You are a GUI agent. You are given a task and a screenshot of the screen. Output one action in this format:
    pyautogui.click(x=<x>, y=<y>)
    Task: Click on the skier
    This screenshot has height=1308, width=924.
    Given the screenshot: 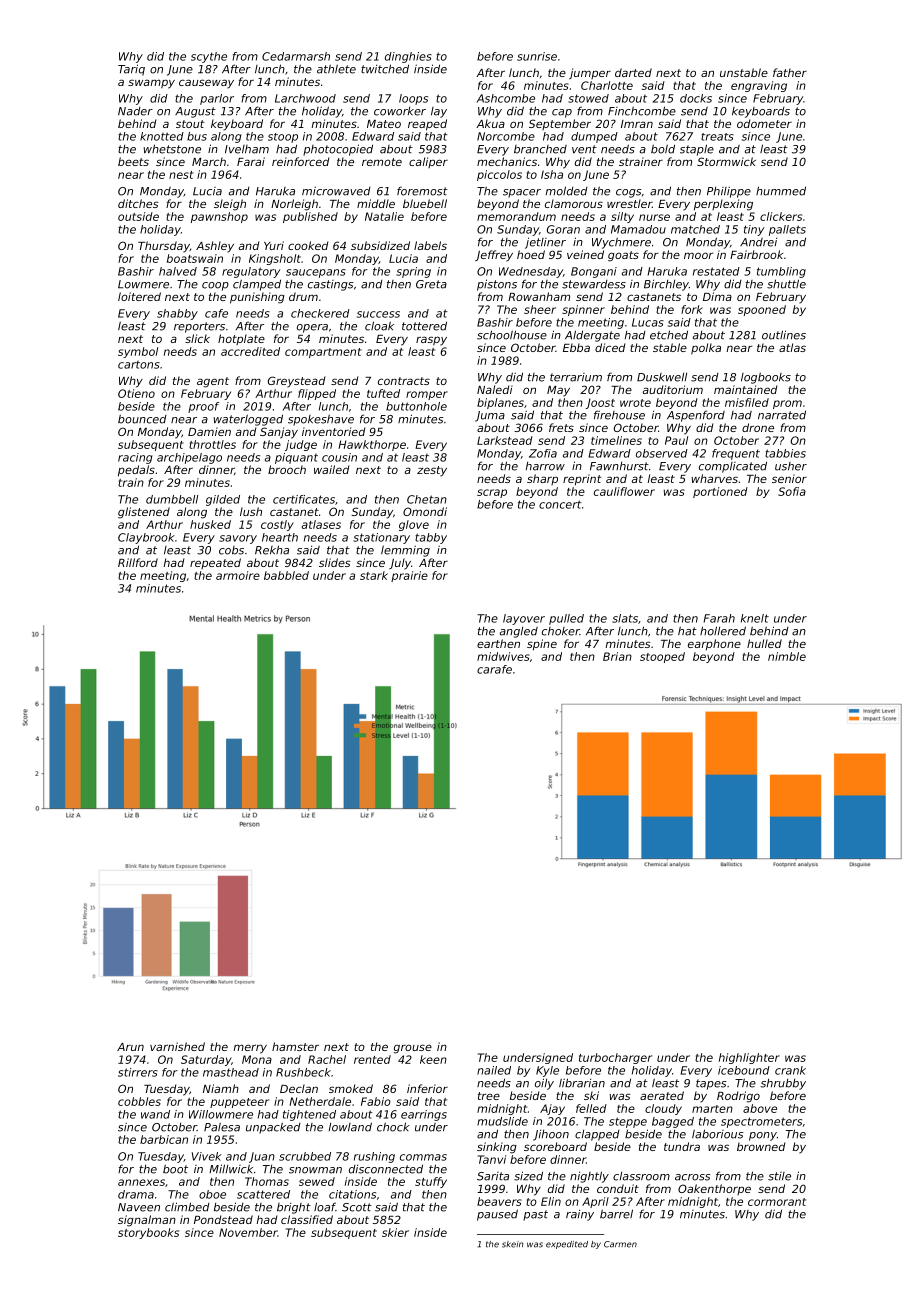 What is the action you would take?
    pyautogui.click(x=395, y=1232)
